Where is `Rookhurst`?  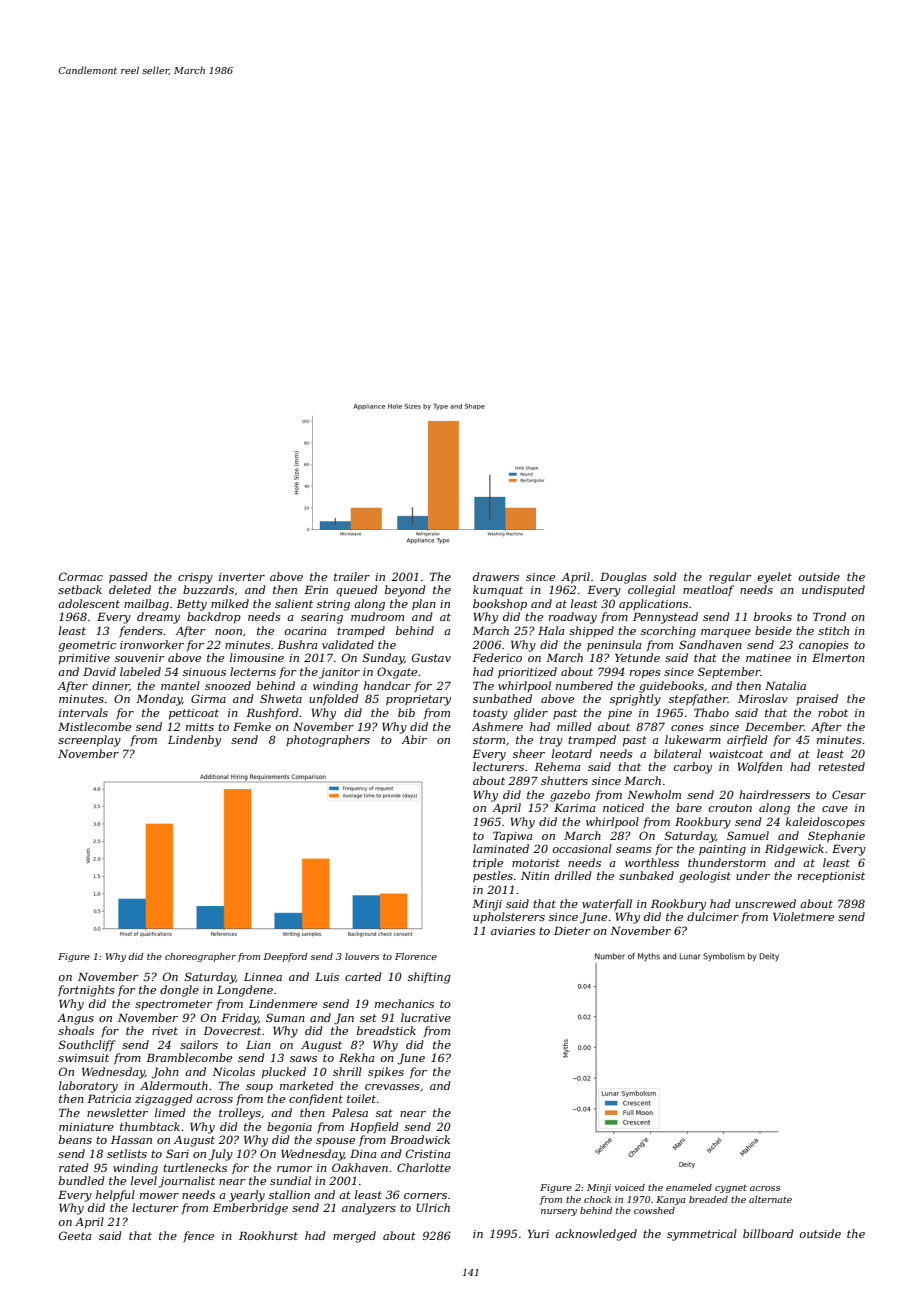 Rookhurst is located at coordinates (268, 1235).
